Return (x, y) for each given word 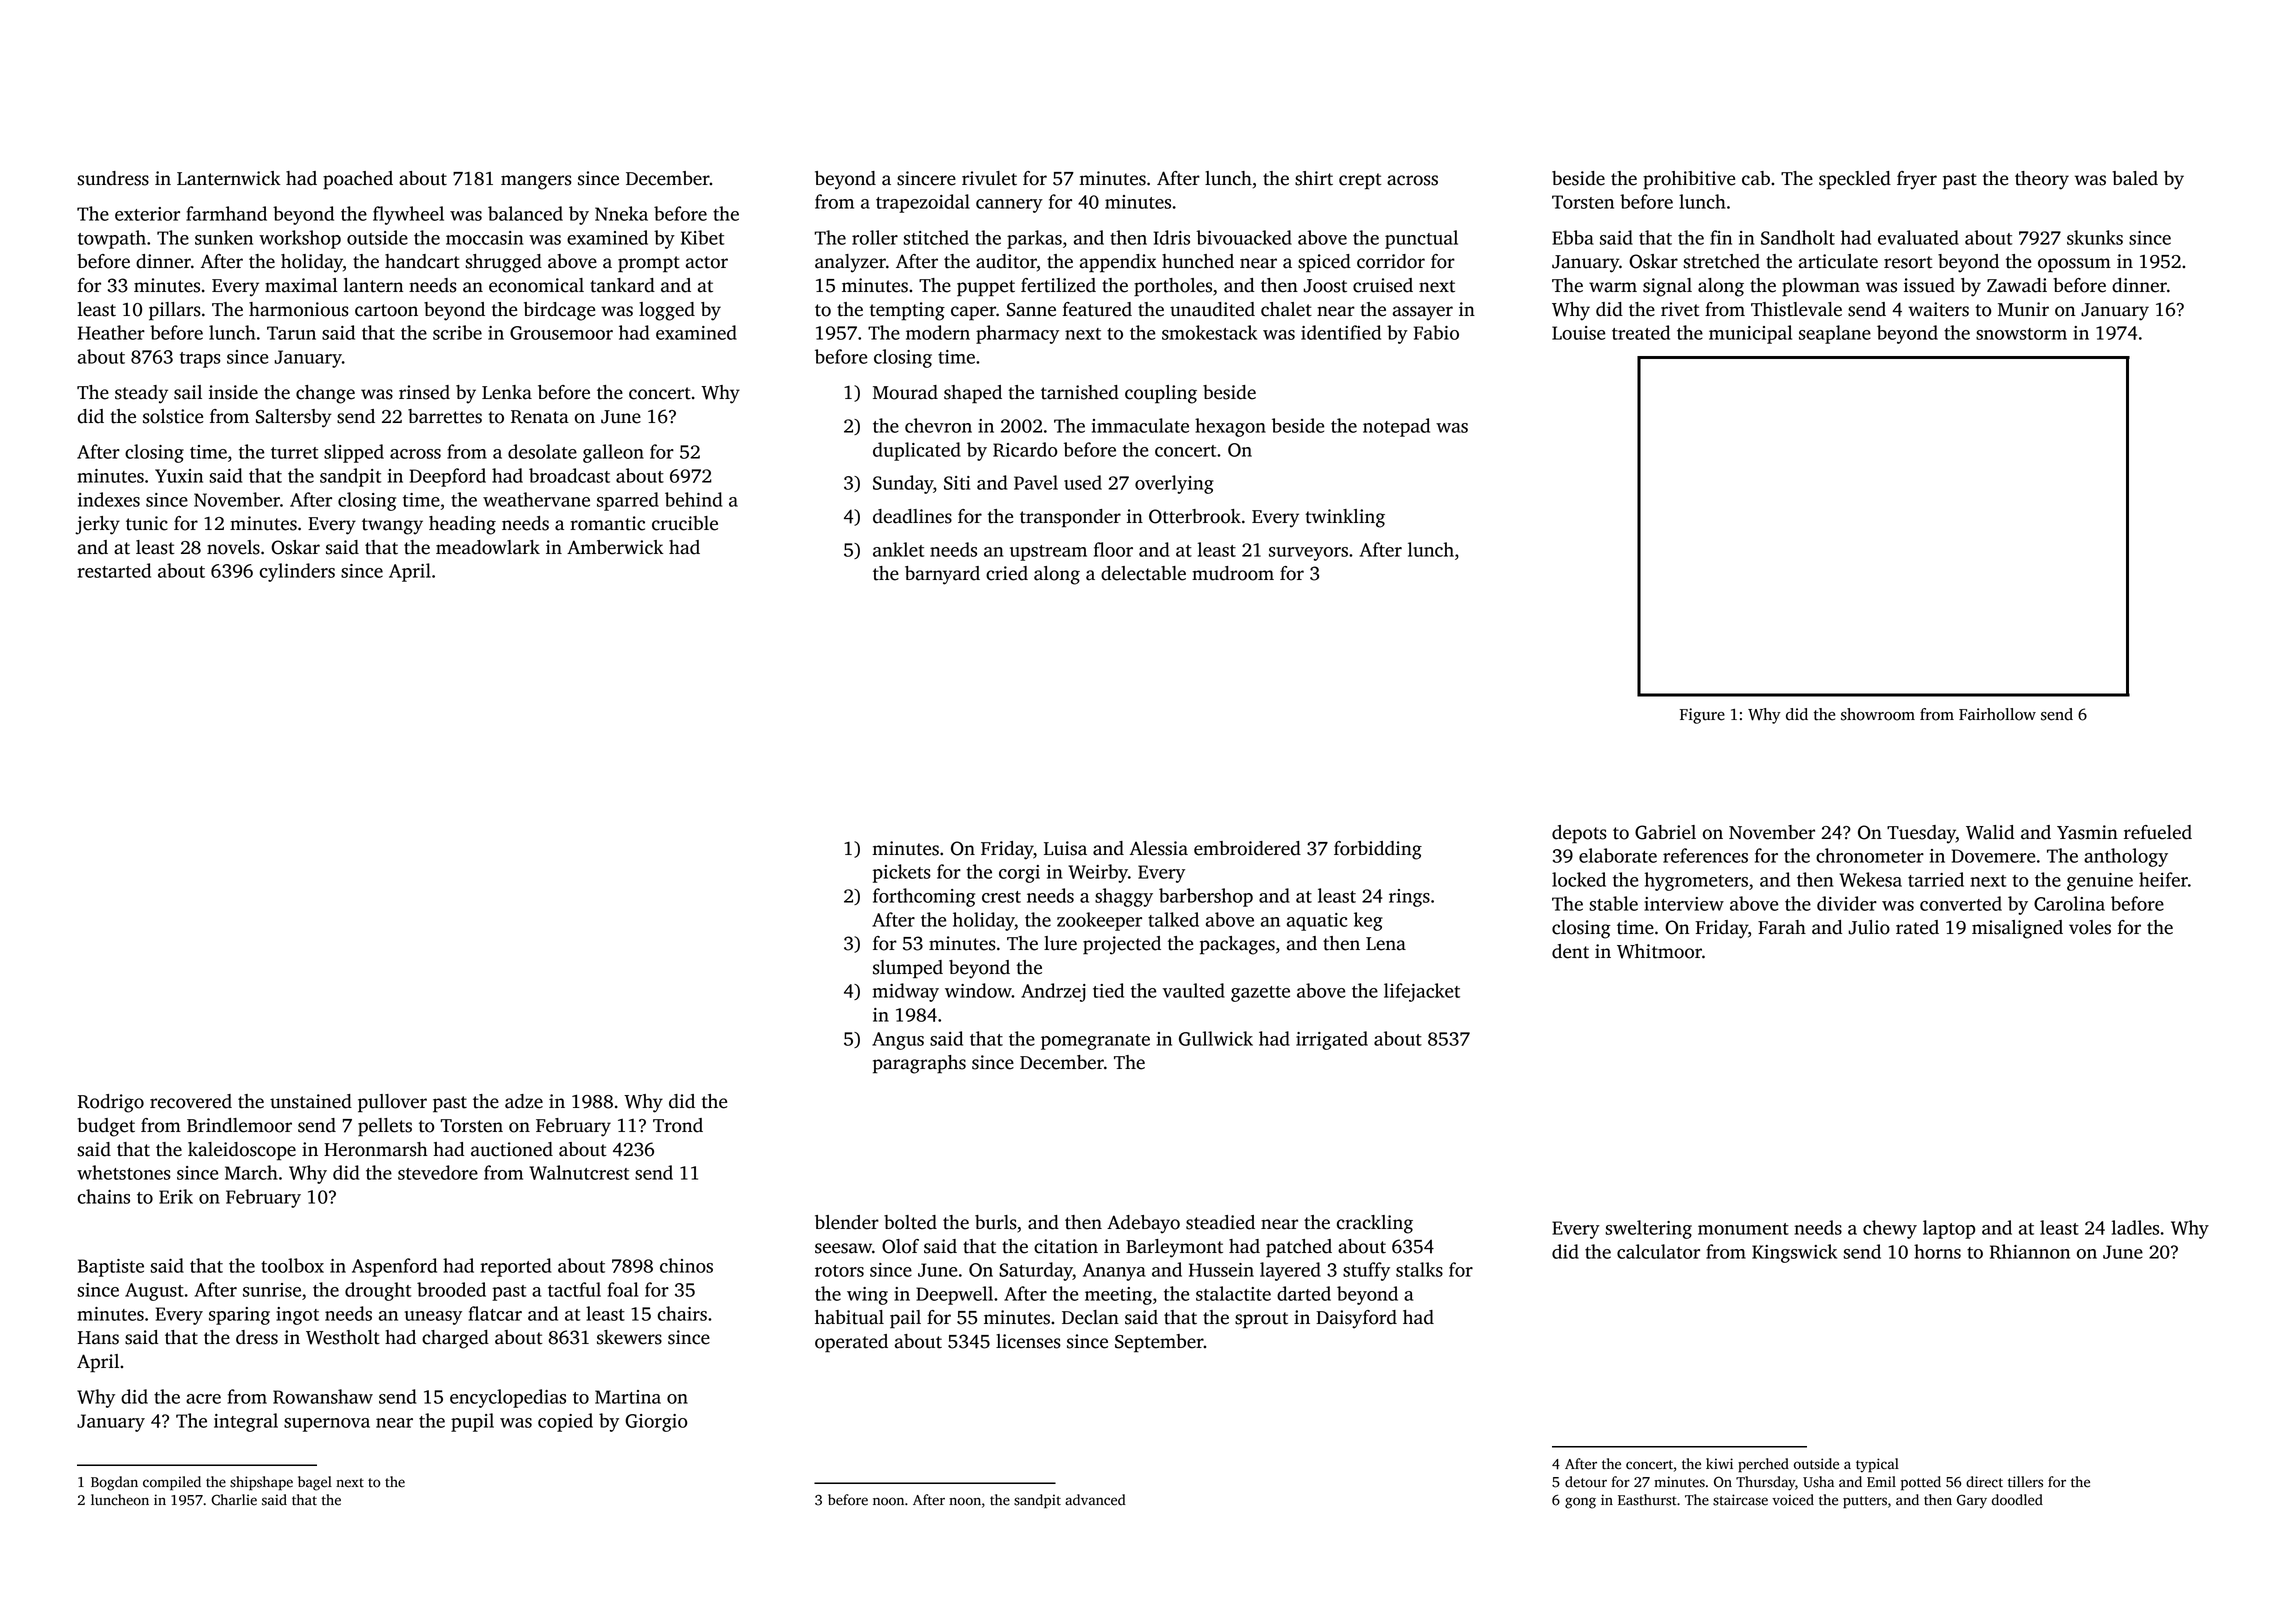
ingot (297, 1316)
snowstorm (2021, 334)
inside (233, 392)
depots (1579, 834)
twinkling (1345, 518)
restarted (114, 570)
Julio (1869, 927)
